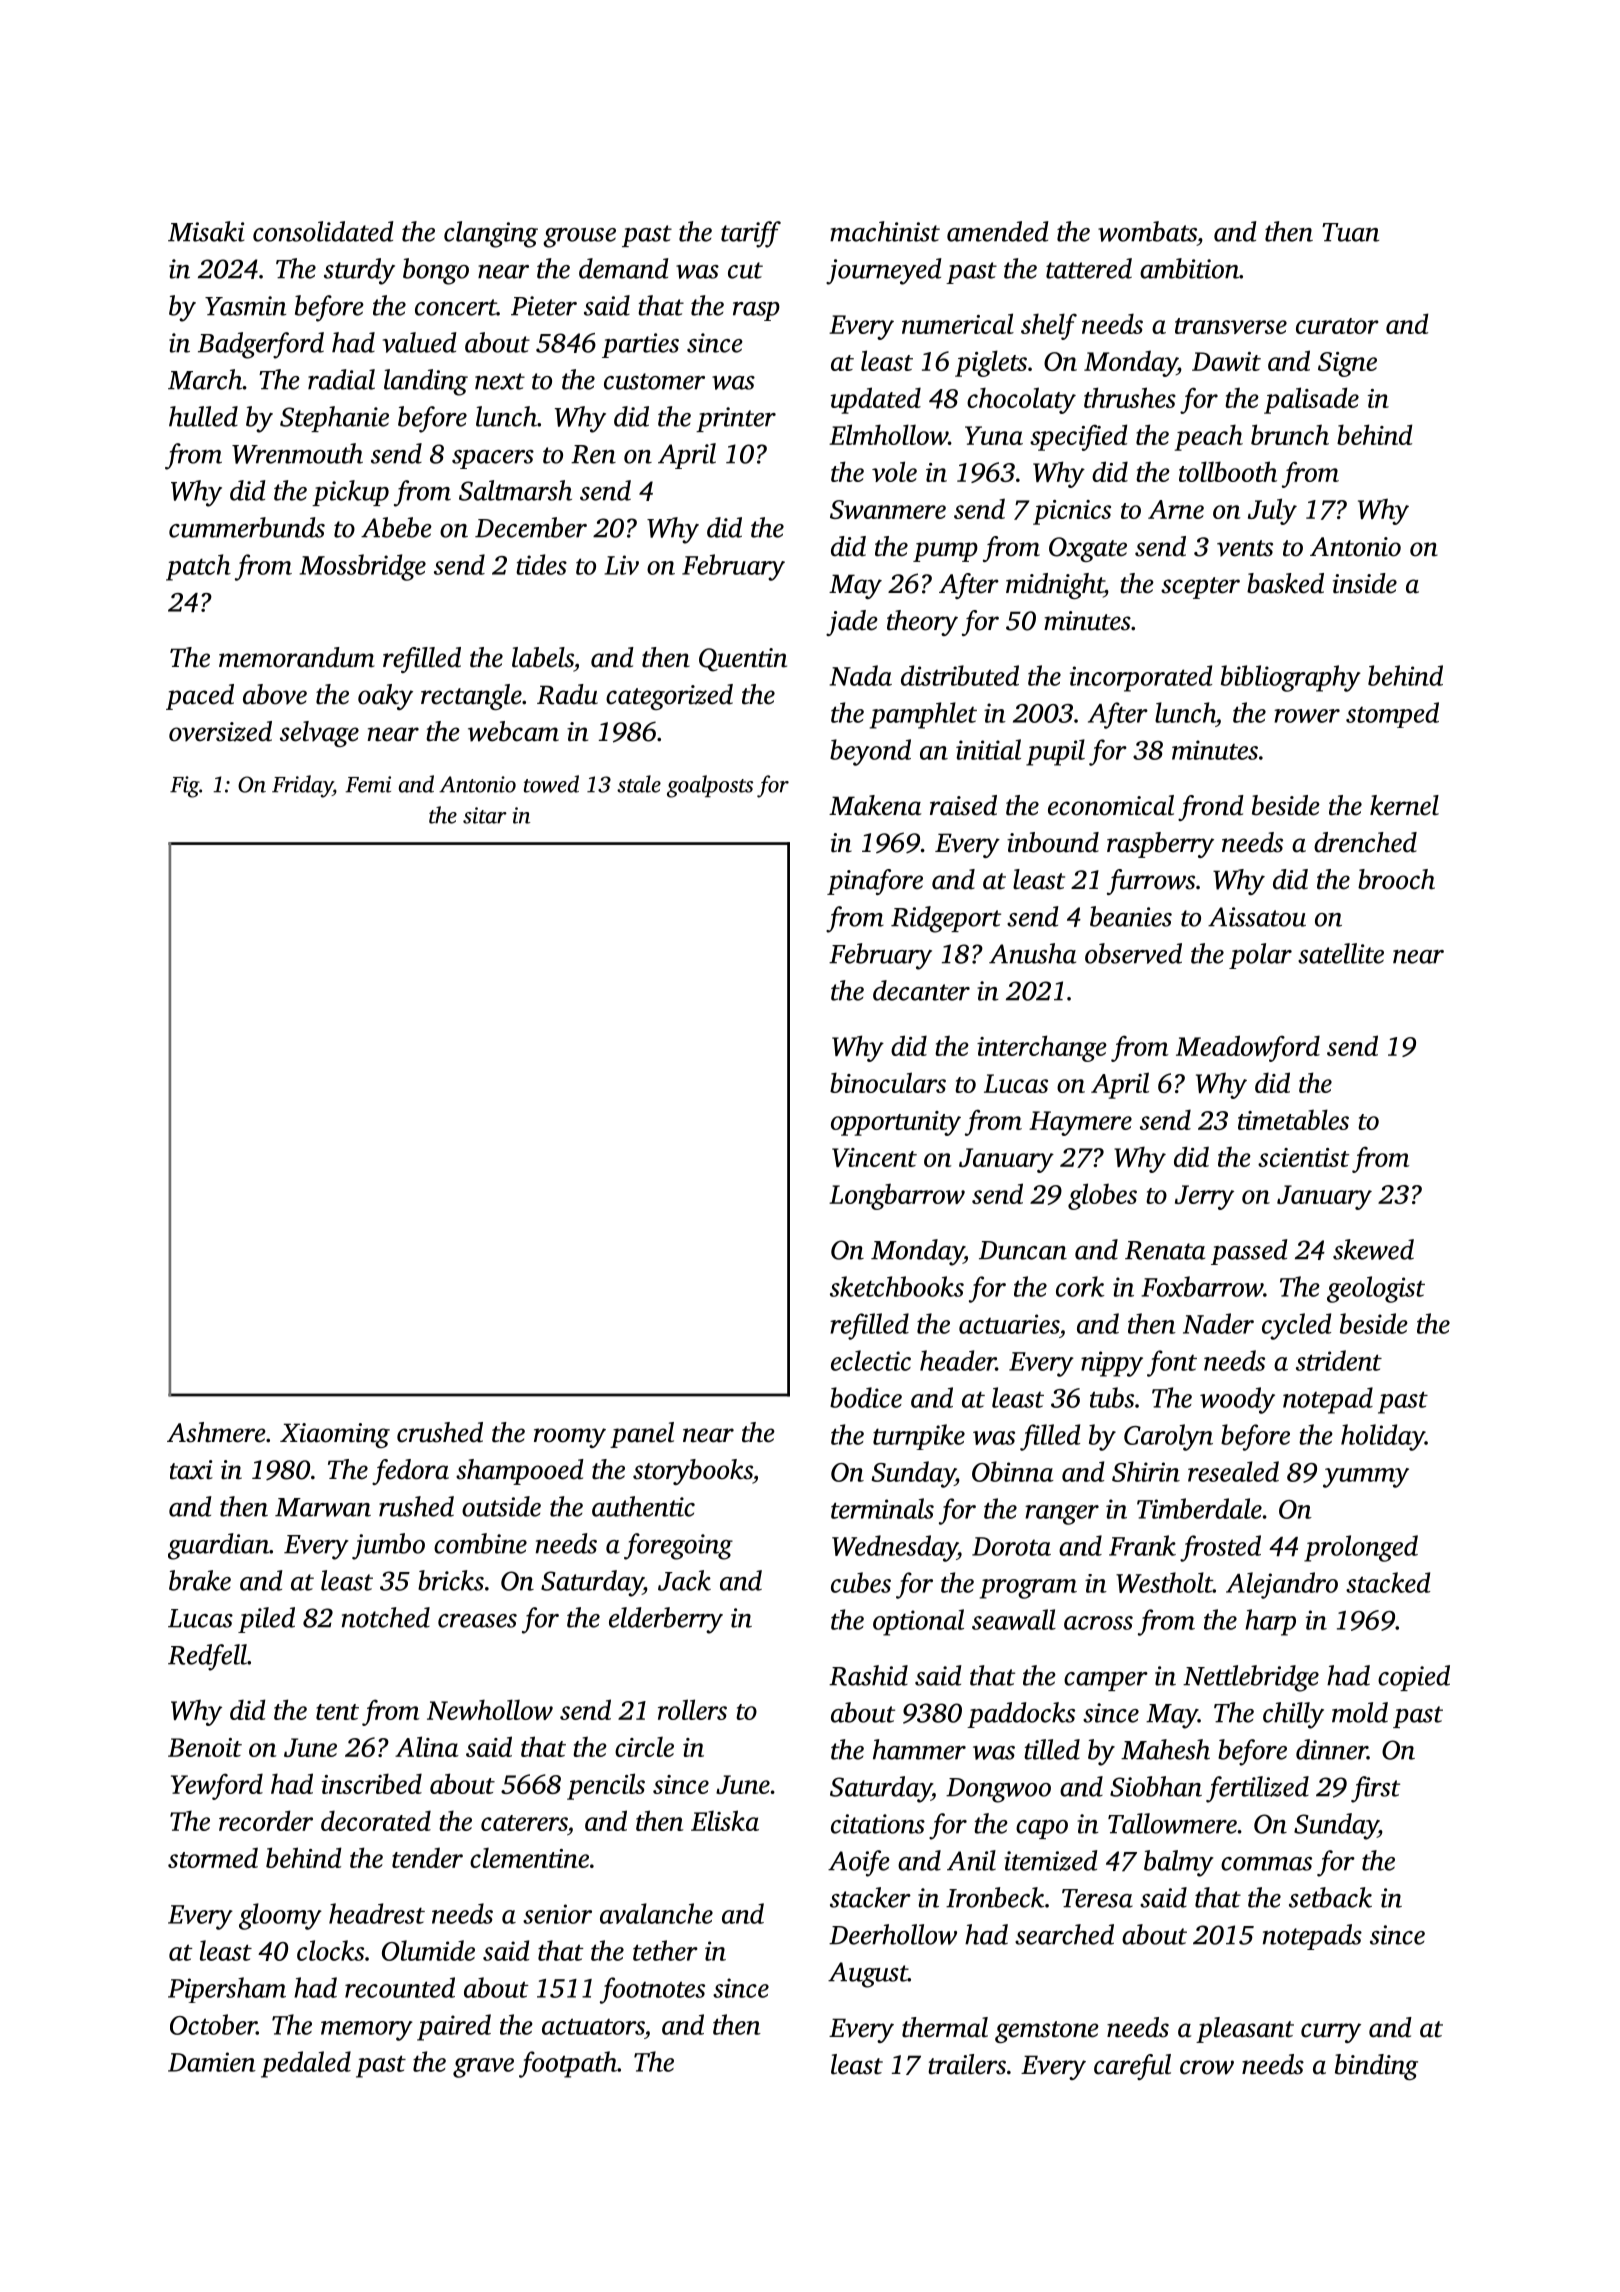  I want to click on consolidated, so click(323, 231).
